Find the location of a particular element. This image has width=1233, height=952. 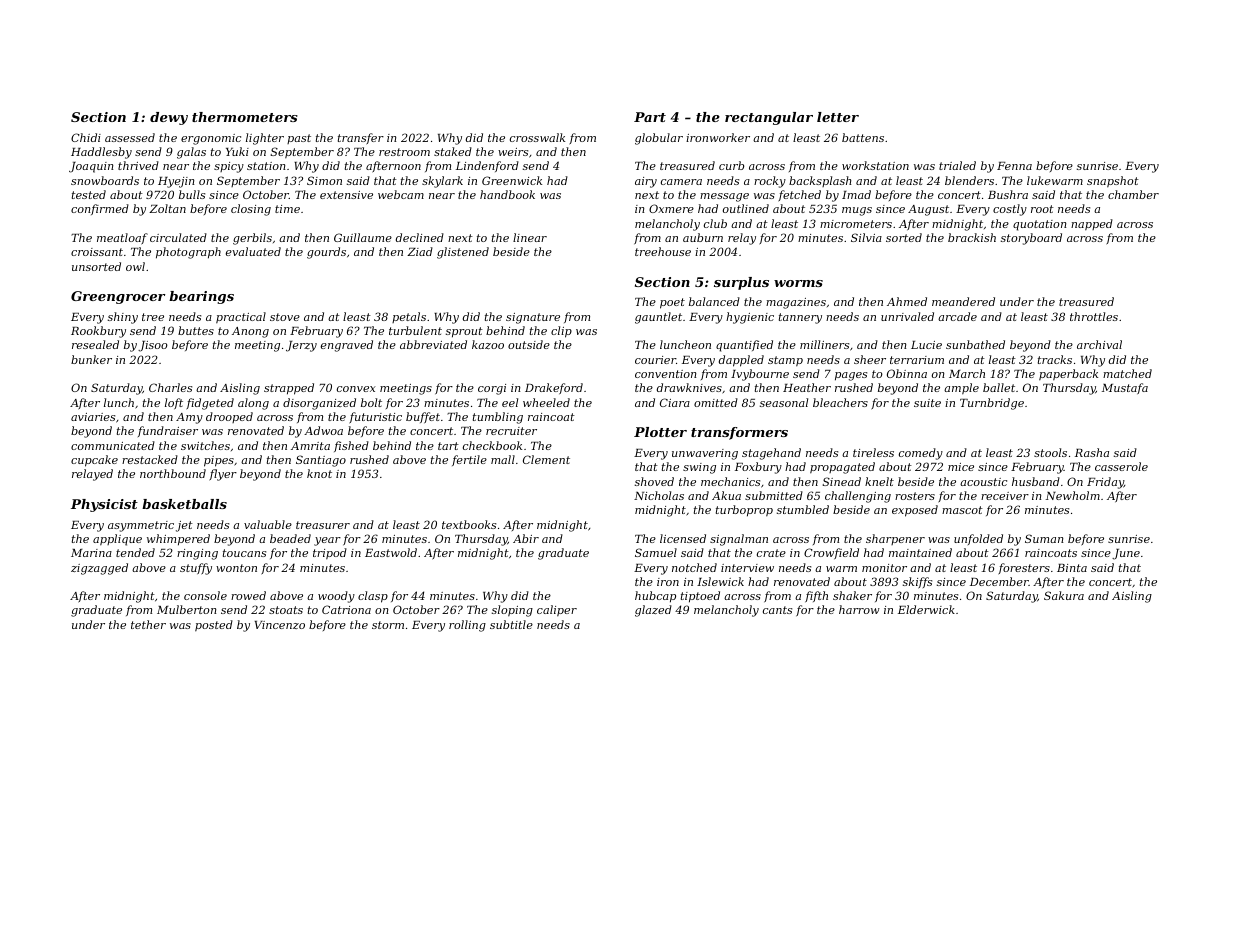

woody is located at coordinates (336, 597).
